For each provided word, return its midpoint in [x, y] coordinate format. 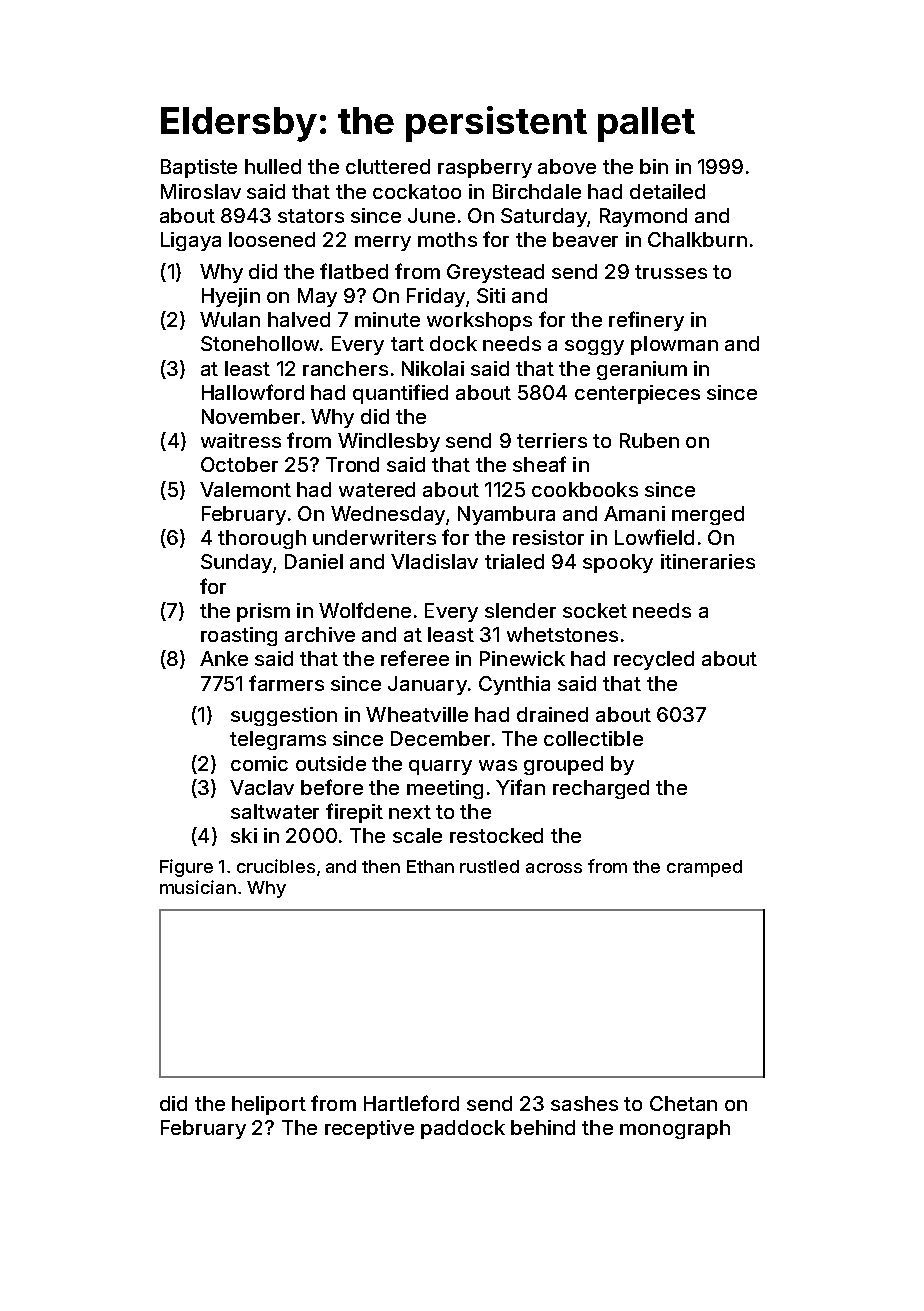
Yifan [520, 787]
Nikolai [433, 368]
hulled [273, 166]
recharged [601, 789]
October [239, 464]
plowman [674, 345]
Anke [224, 658]
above [567, 166]
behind [543, 1127]
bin [654, 166]
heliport [269, 1105]
